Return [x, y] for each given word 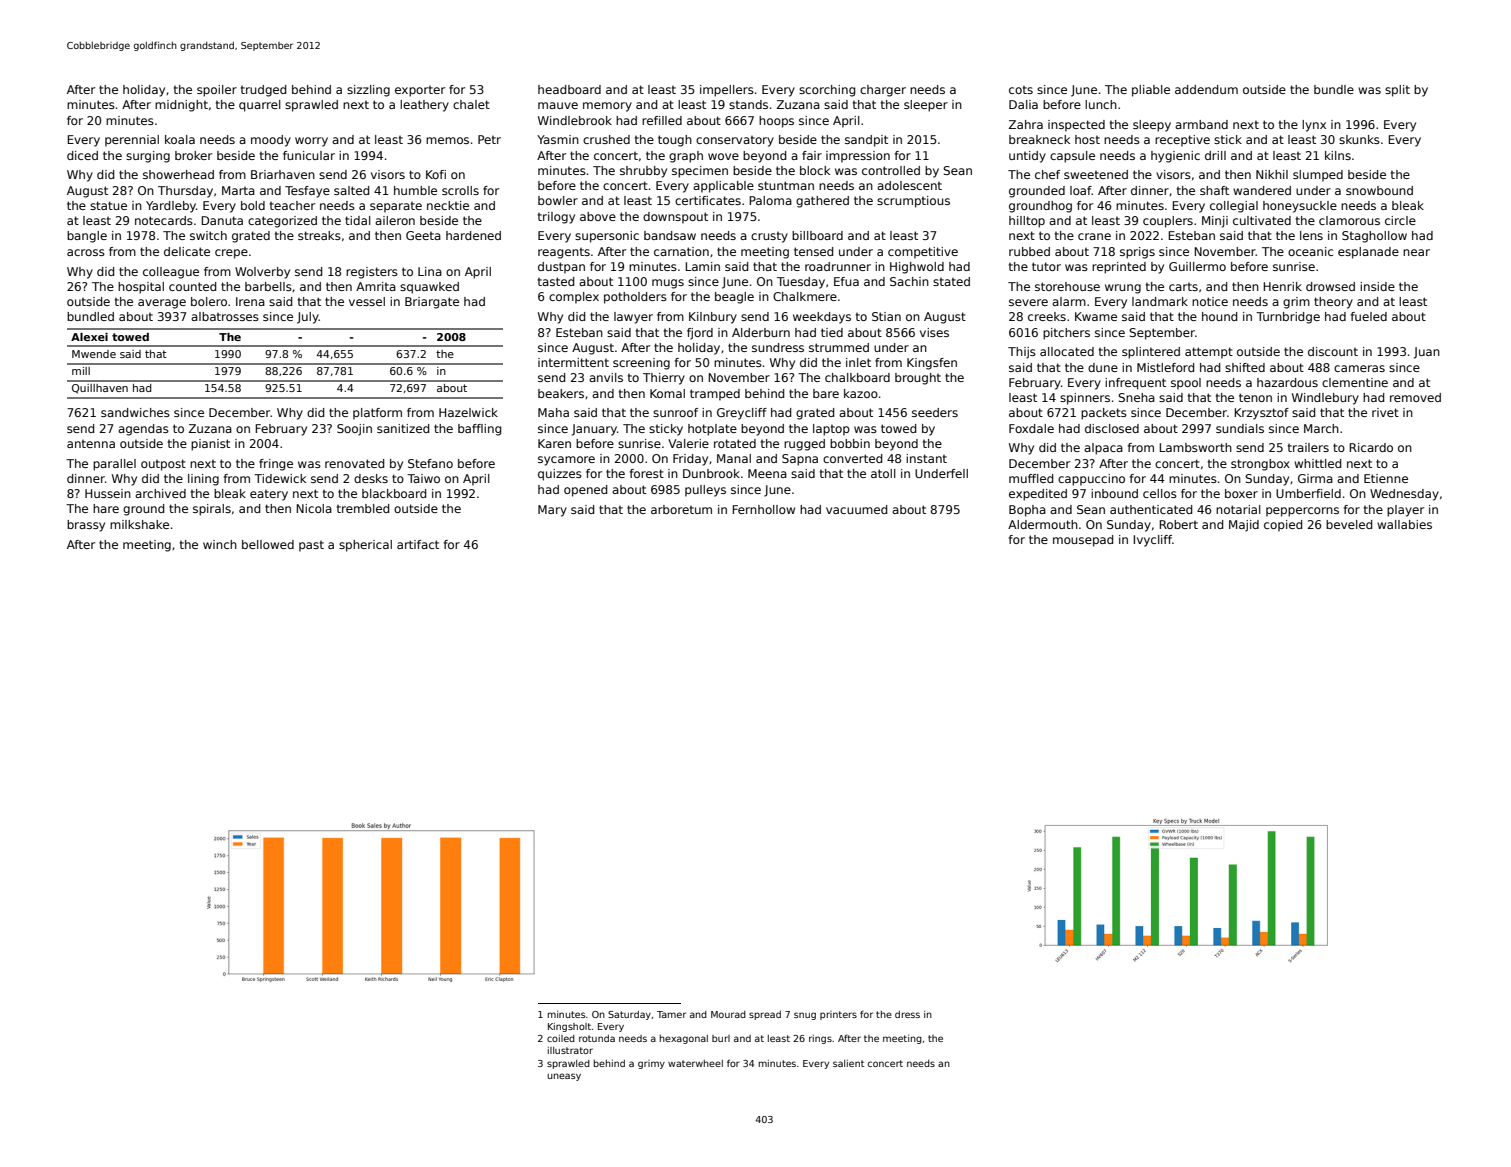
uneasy [564, 1077]
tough [675, 141]
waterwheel [695, 1063]
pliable [1151, 91]
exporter [420, 91]
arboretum [681, 509]
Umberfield [1308, 493]
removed [1415, 397]
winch [220, 544]
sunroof [675, 412]
